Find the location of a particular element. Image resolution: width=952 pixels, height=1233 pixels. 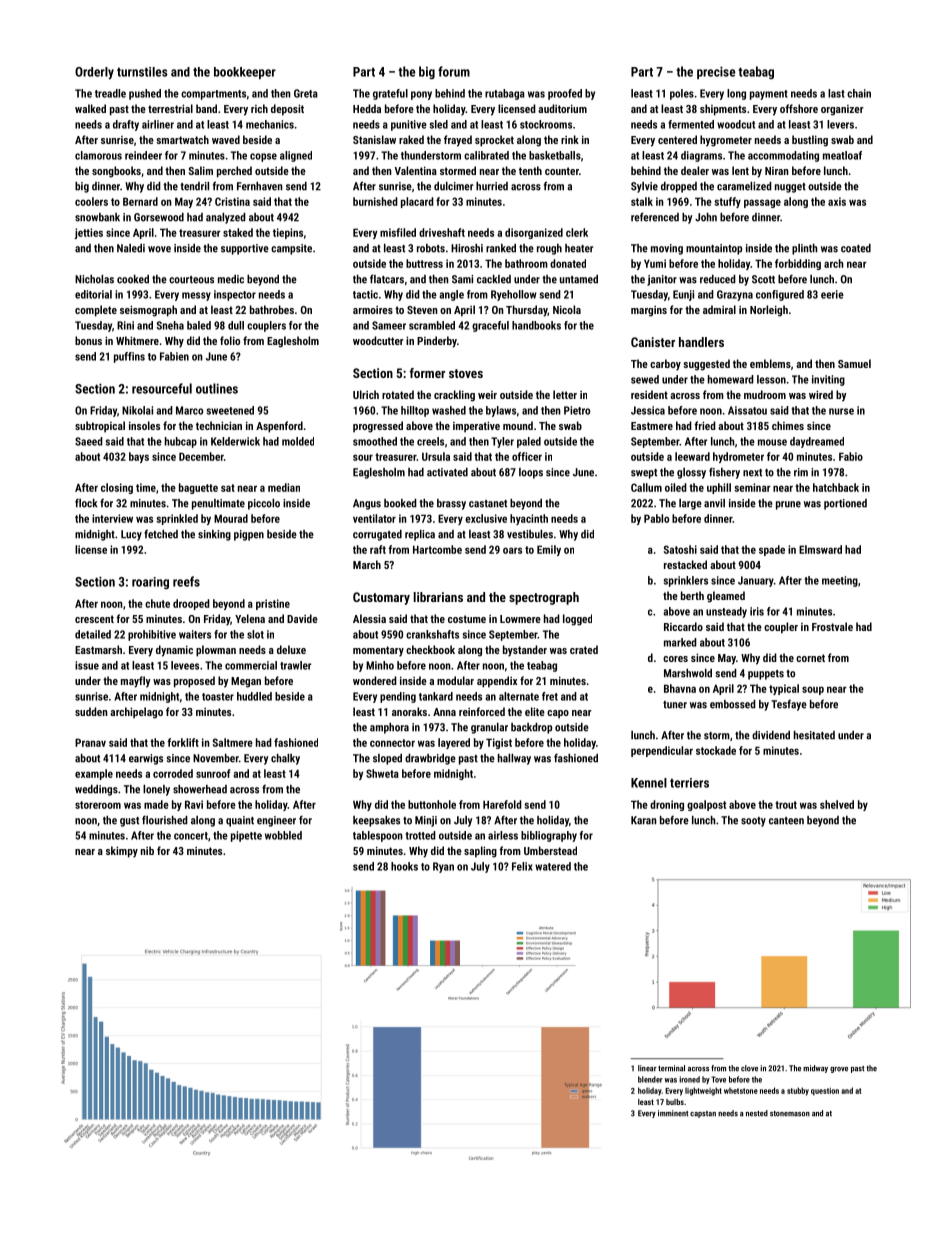

stonemason is located at coordinates (790, 1114).
